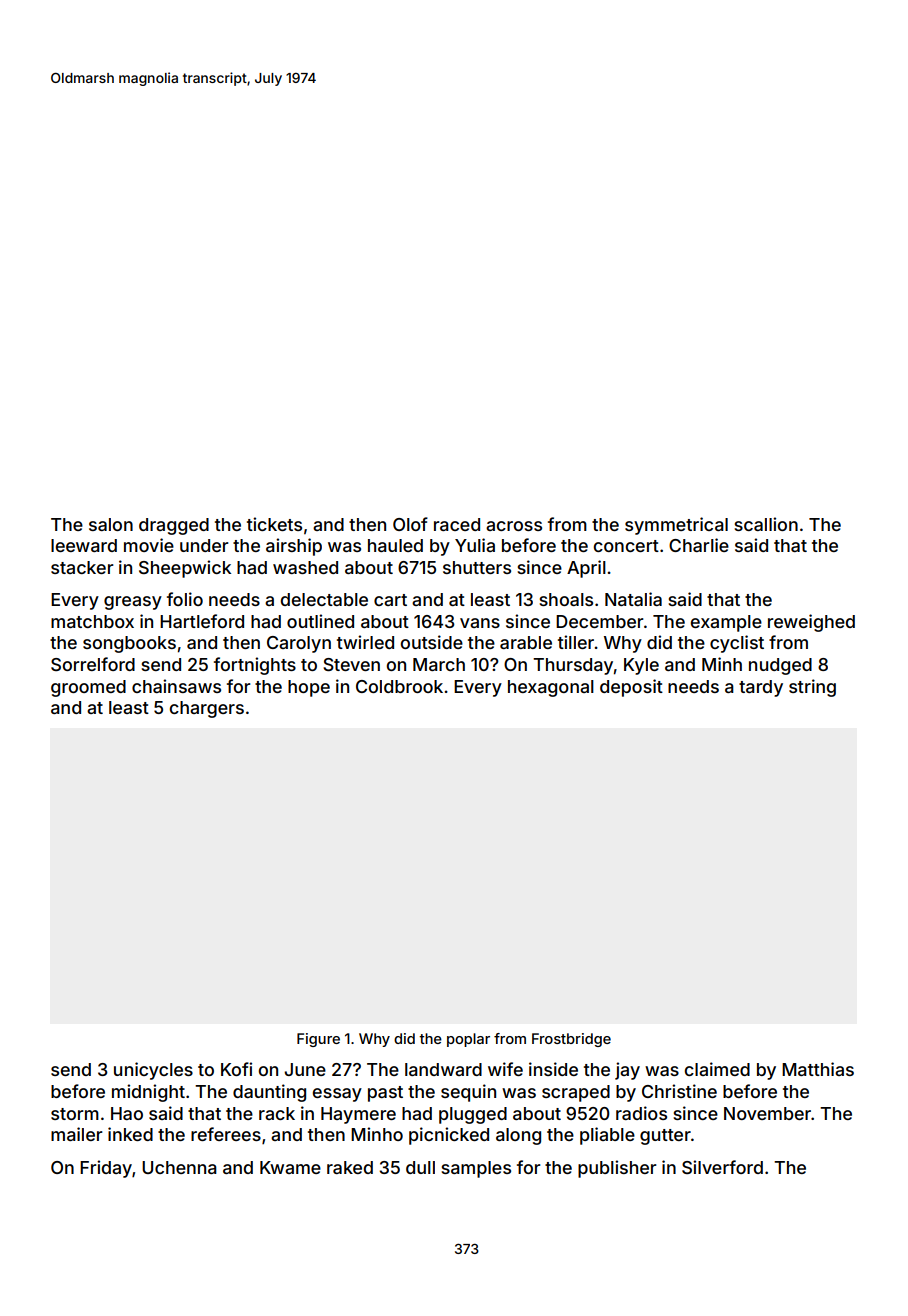  What do you see at coordinates (767, 1113) in the screenshot?
I see `November` at bounding box center [767, 1113].
